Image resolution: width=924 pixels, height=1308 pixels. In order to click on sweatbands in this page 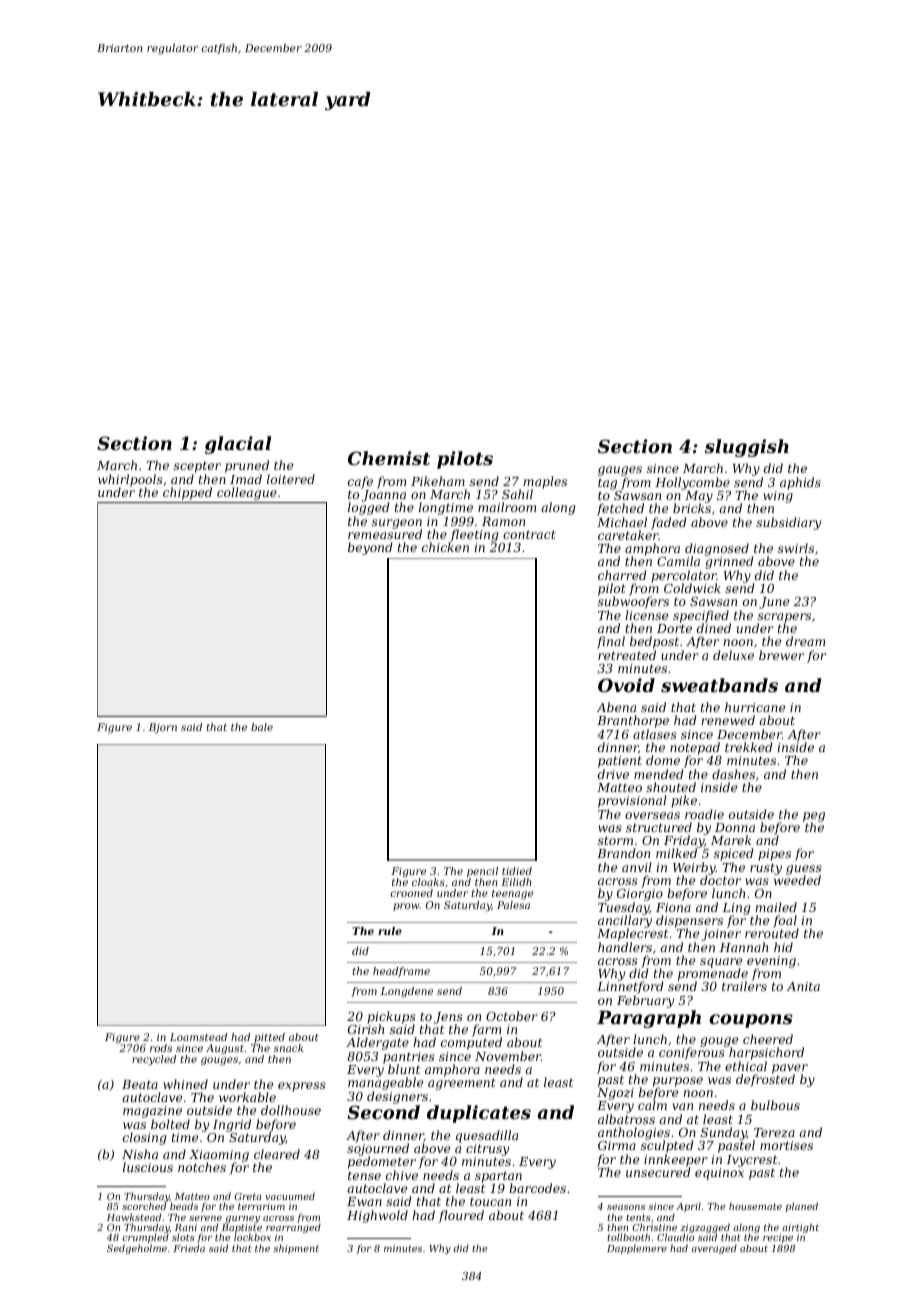, I will do `click(719, 685)`.
